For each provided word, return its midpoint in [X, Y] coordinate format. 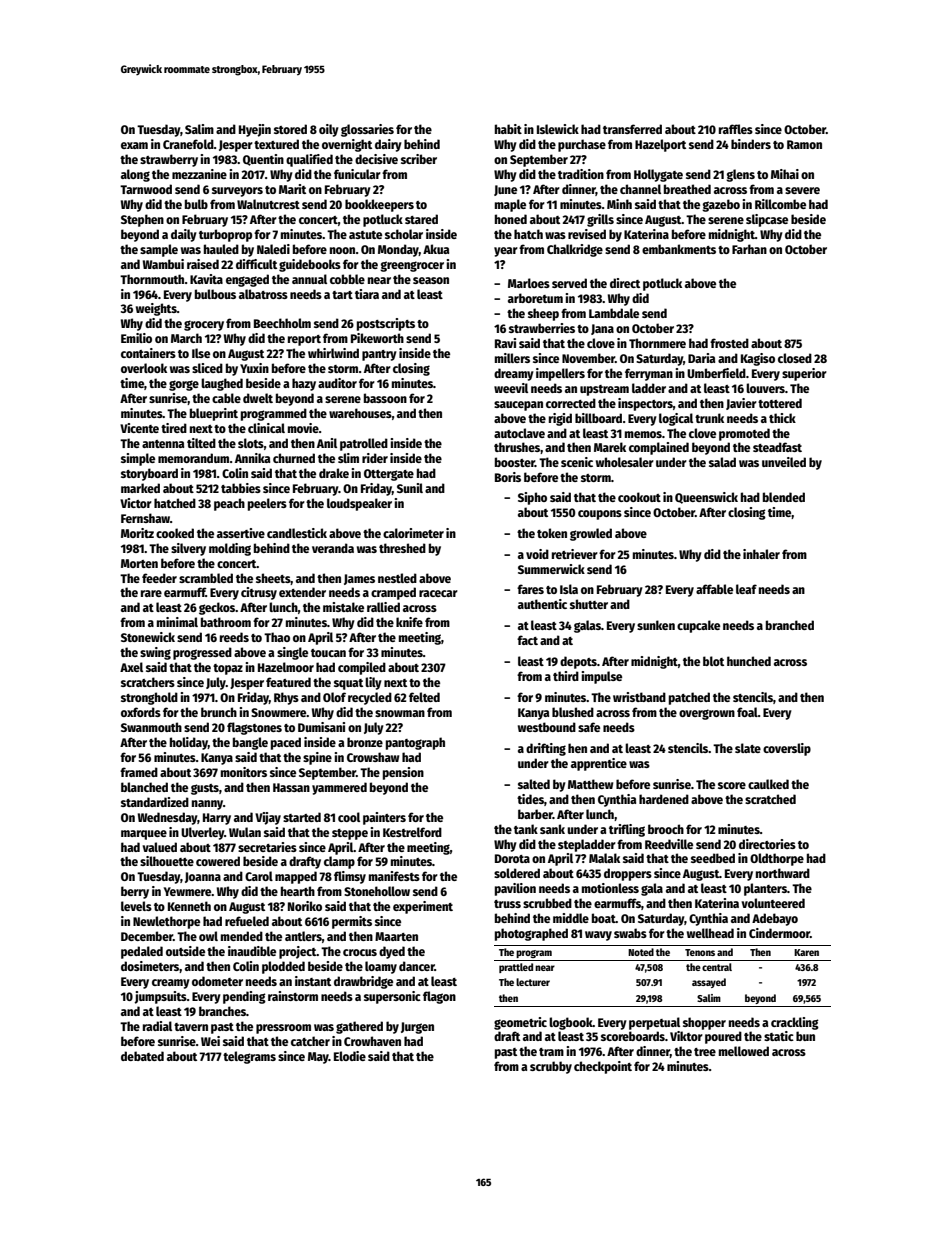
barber [535, 814]
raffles [736, 129]
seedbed [713, 858]
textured [276, 144]
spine [317, 758]
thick [782, 418]
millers [512, 358]
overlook [144, 368]
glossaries [367, 130]
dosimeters [150, 967]
